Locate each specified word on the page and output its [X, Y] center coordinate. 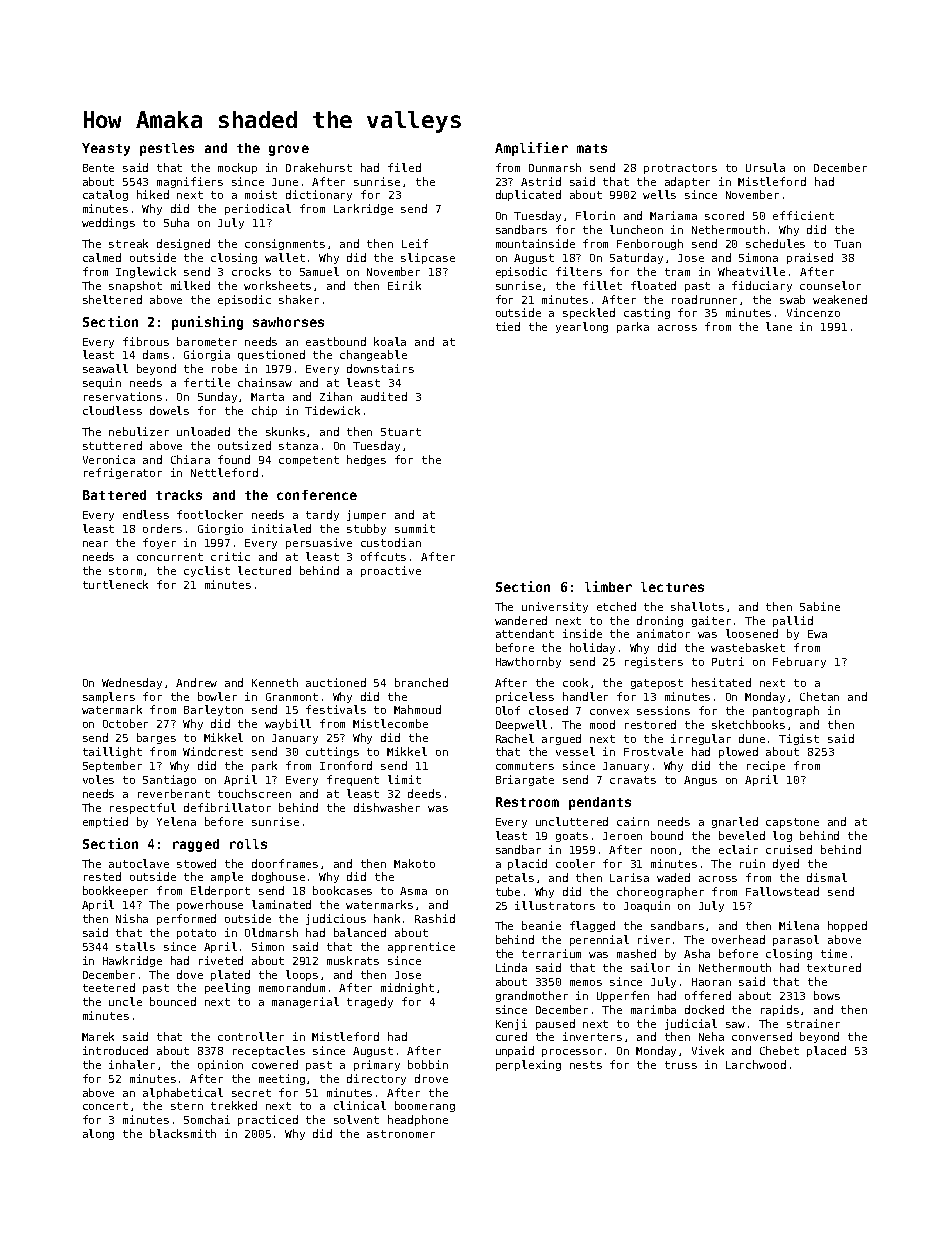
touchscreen [254, 793]
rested [102, 876]
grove [289, 150]
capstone [792, 823]
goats [572, 837]
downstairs [380, 368]
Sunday [217, 397]
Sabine [820, 606]
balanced [360, 932]
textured [834, 967]
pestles [167, 149]
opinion [220, 1065]
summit [415, 528]
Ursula [765, 167]
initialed [281, 528]
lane [779, 326]
